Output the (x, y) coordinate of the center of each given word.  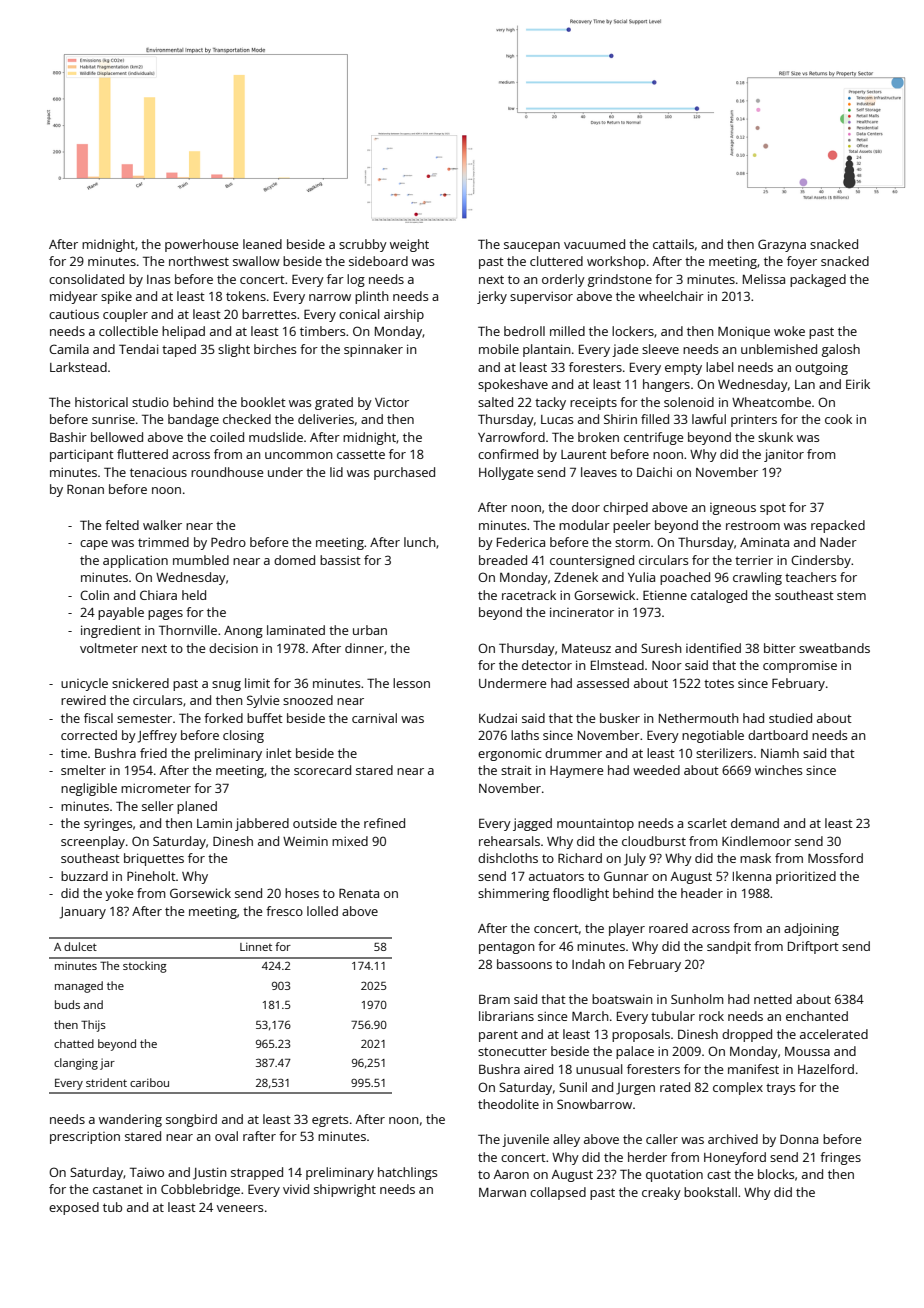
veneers (240, 1208)
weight (409, 245)
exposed (74, 1208)
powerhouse (201, 245)
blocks (776, 1174)
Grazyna (782, 245)
